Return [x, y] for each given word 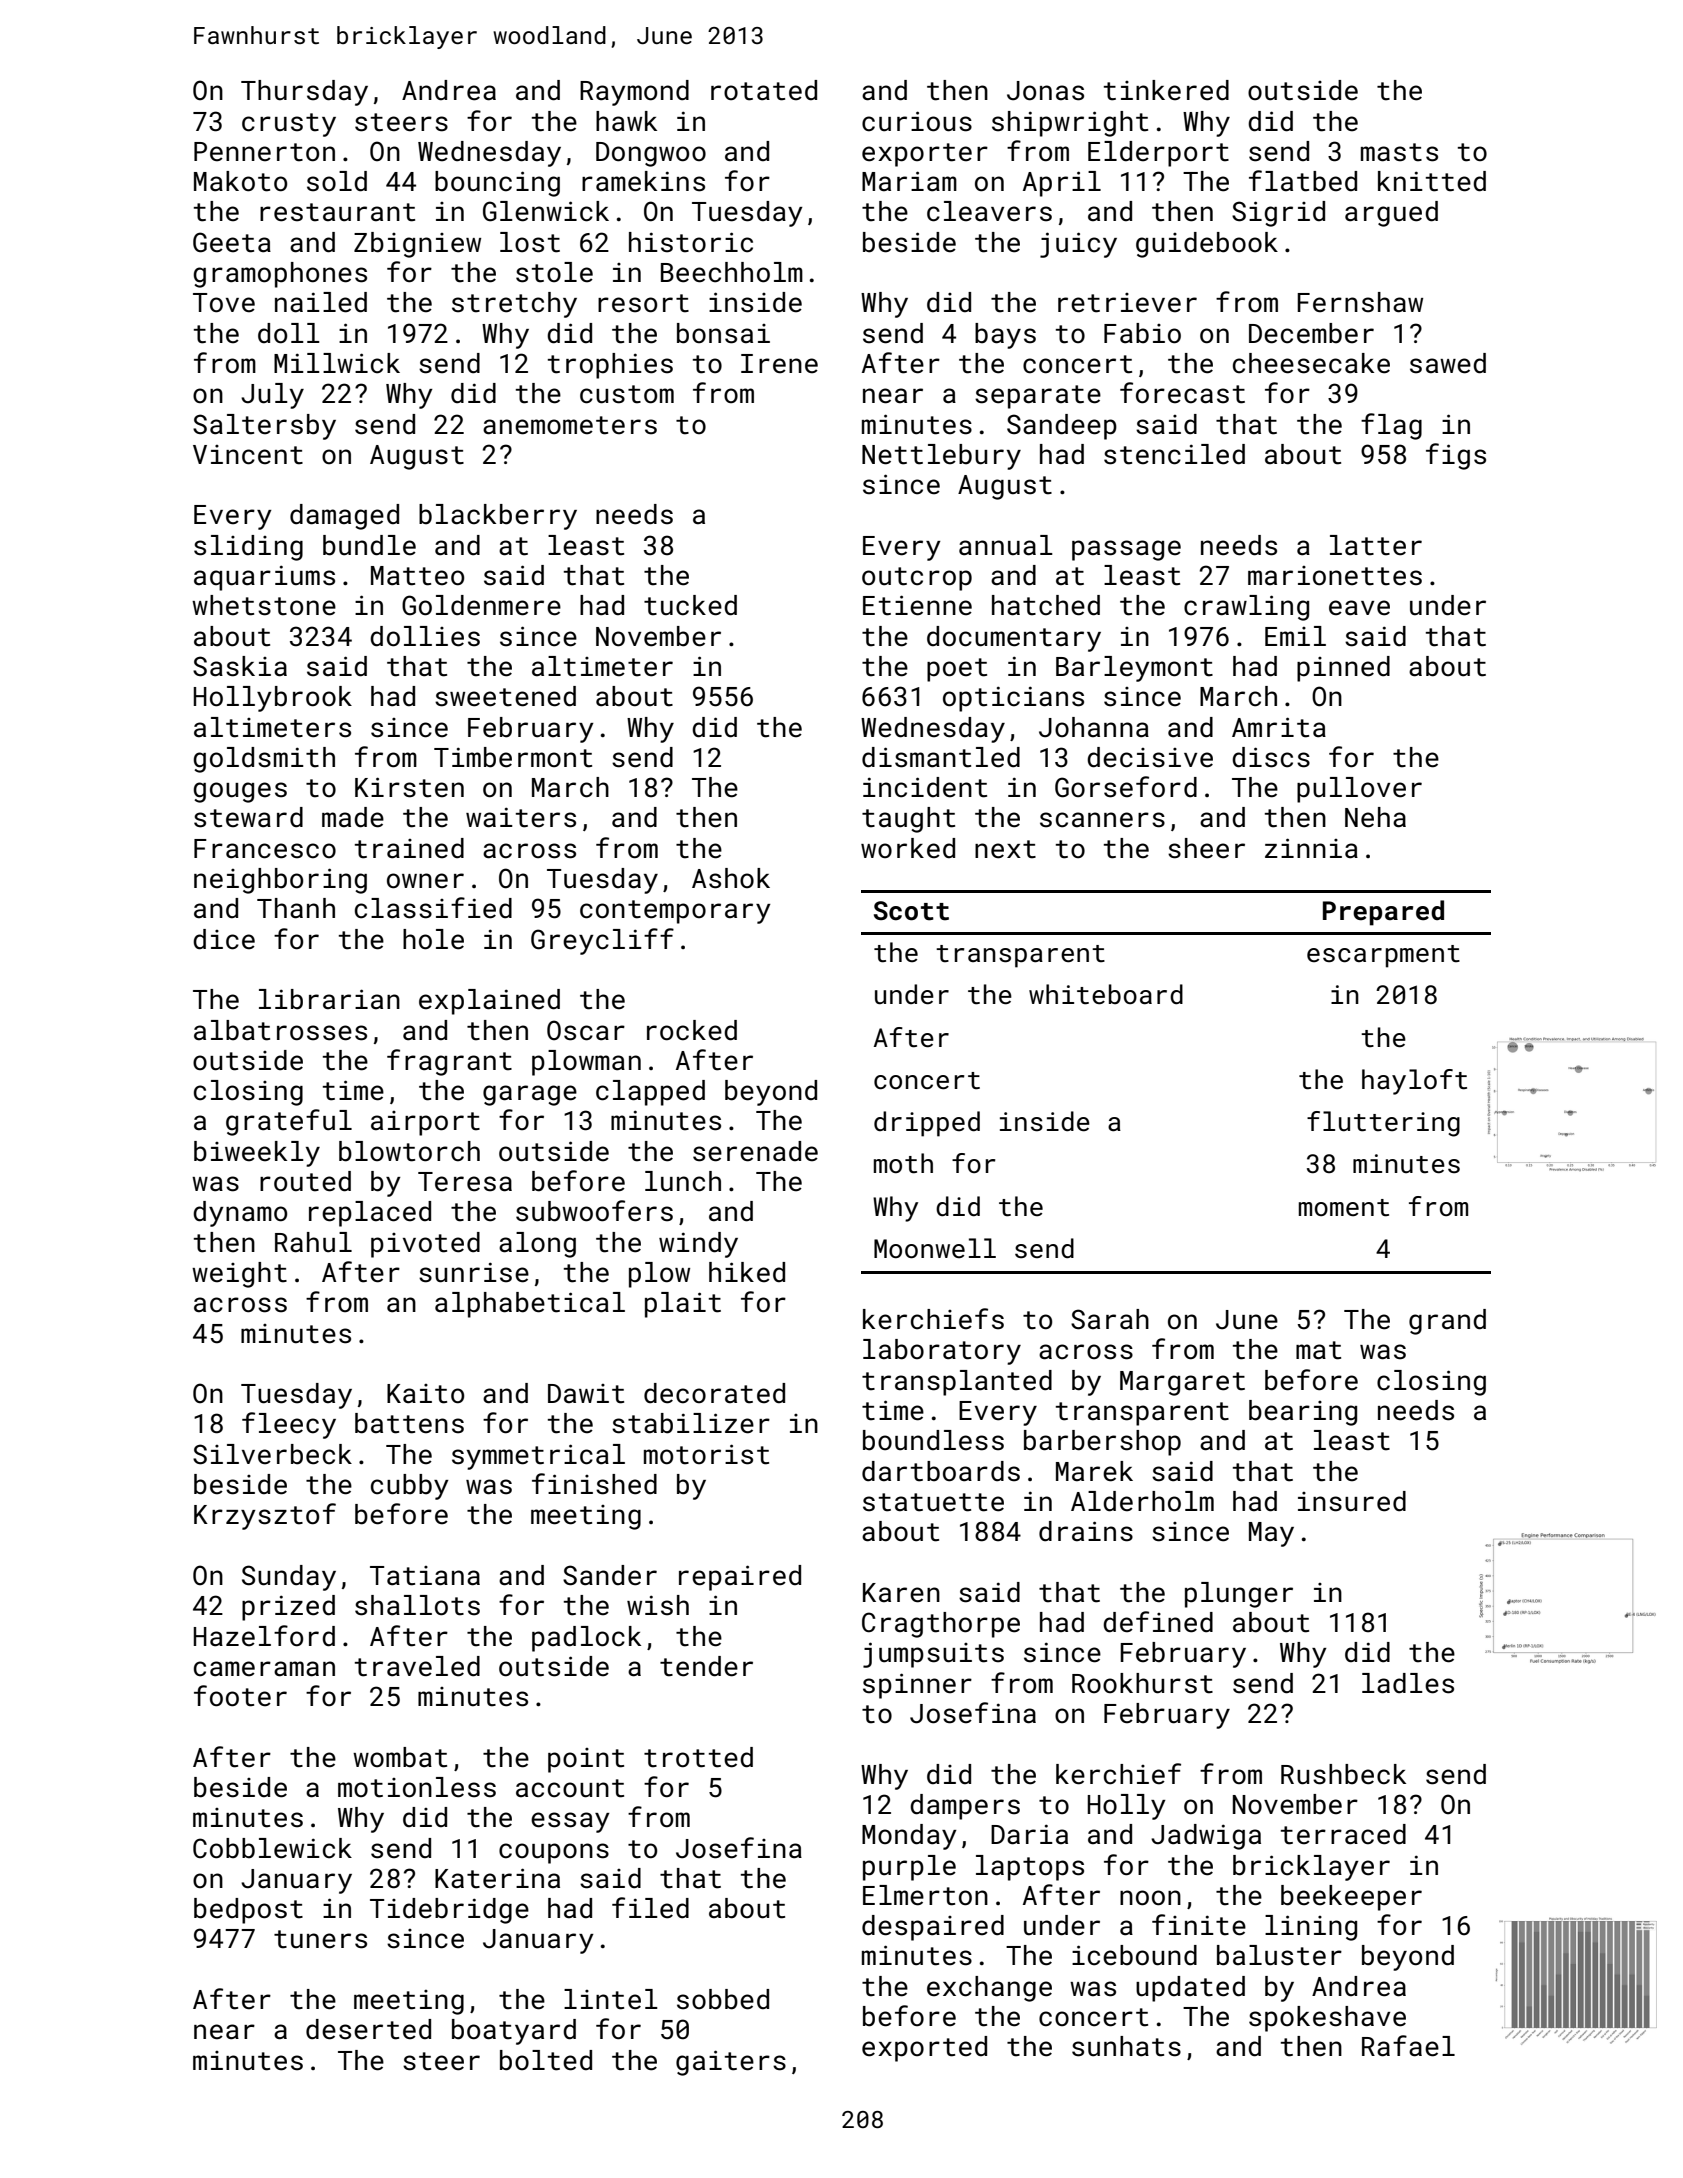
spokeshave [1327, 2019]
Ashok [731, 878]
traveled [417, 1666]
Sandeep [1062, 427]
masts [1399, 152]
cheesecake [1311, 363]
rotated [764, 90]
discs [1271, 757]
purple [909, 1868]
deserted [368, 2029]
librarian [329, 999]
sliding [248, 548]
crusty [289, 125]
